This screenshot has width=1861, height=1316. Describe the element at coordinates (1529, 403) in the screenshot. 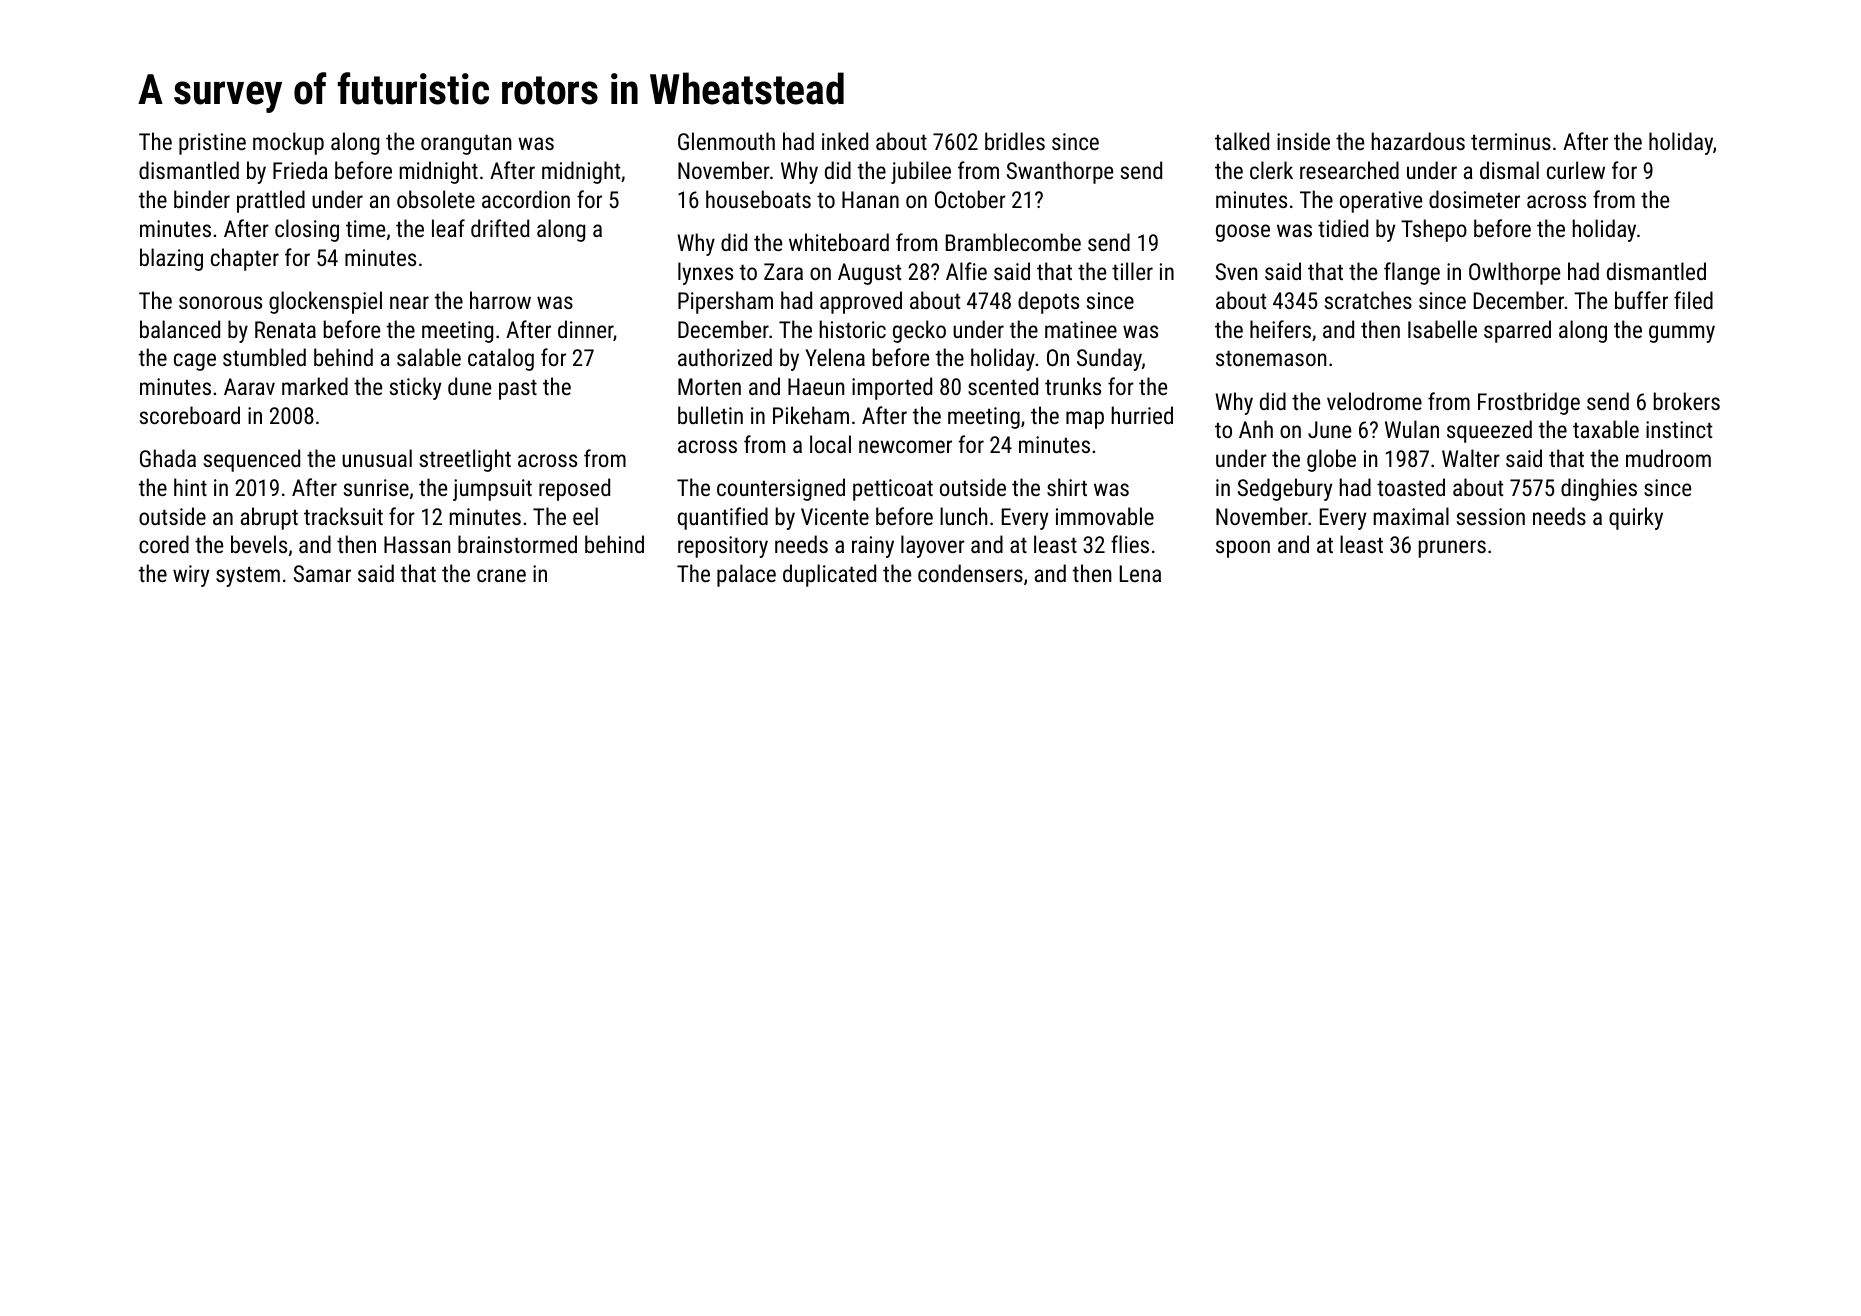

I see `Frostbridge` at that location.
